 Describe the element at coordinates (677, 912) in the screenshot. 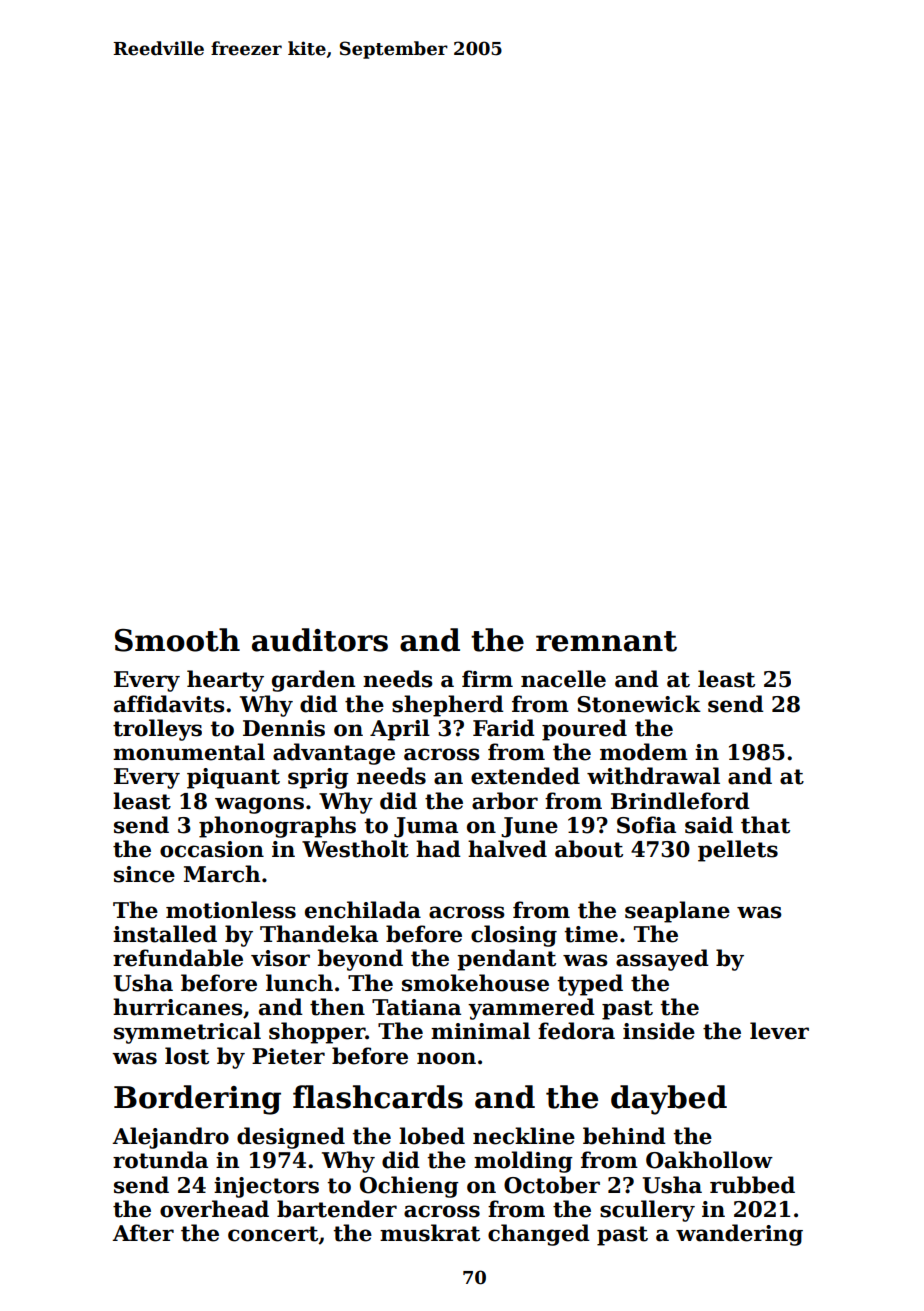

I see `seaplane` at that location.
